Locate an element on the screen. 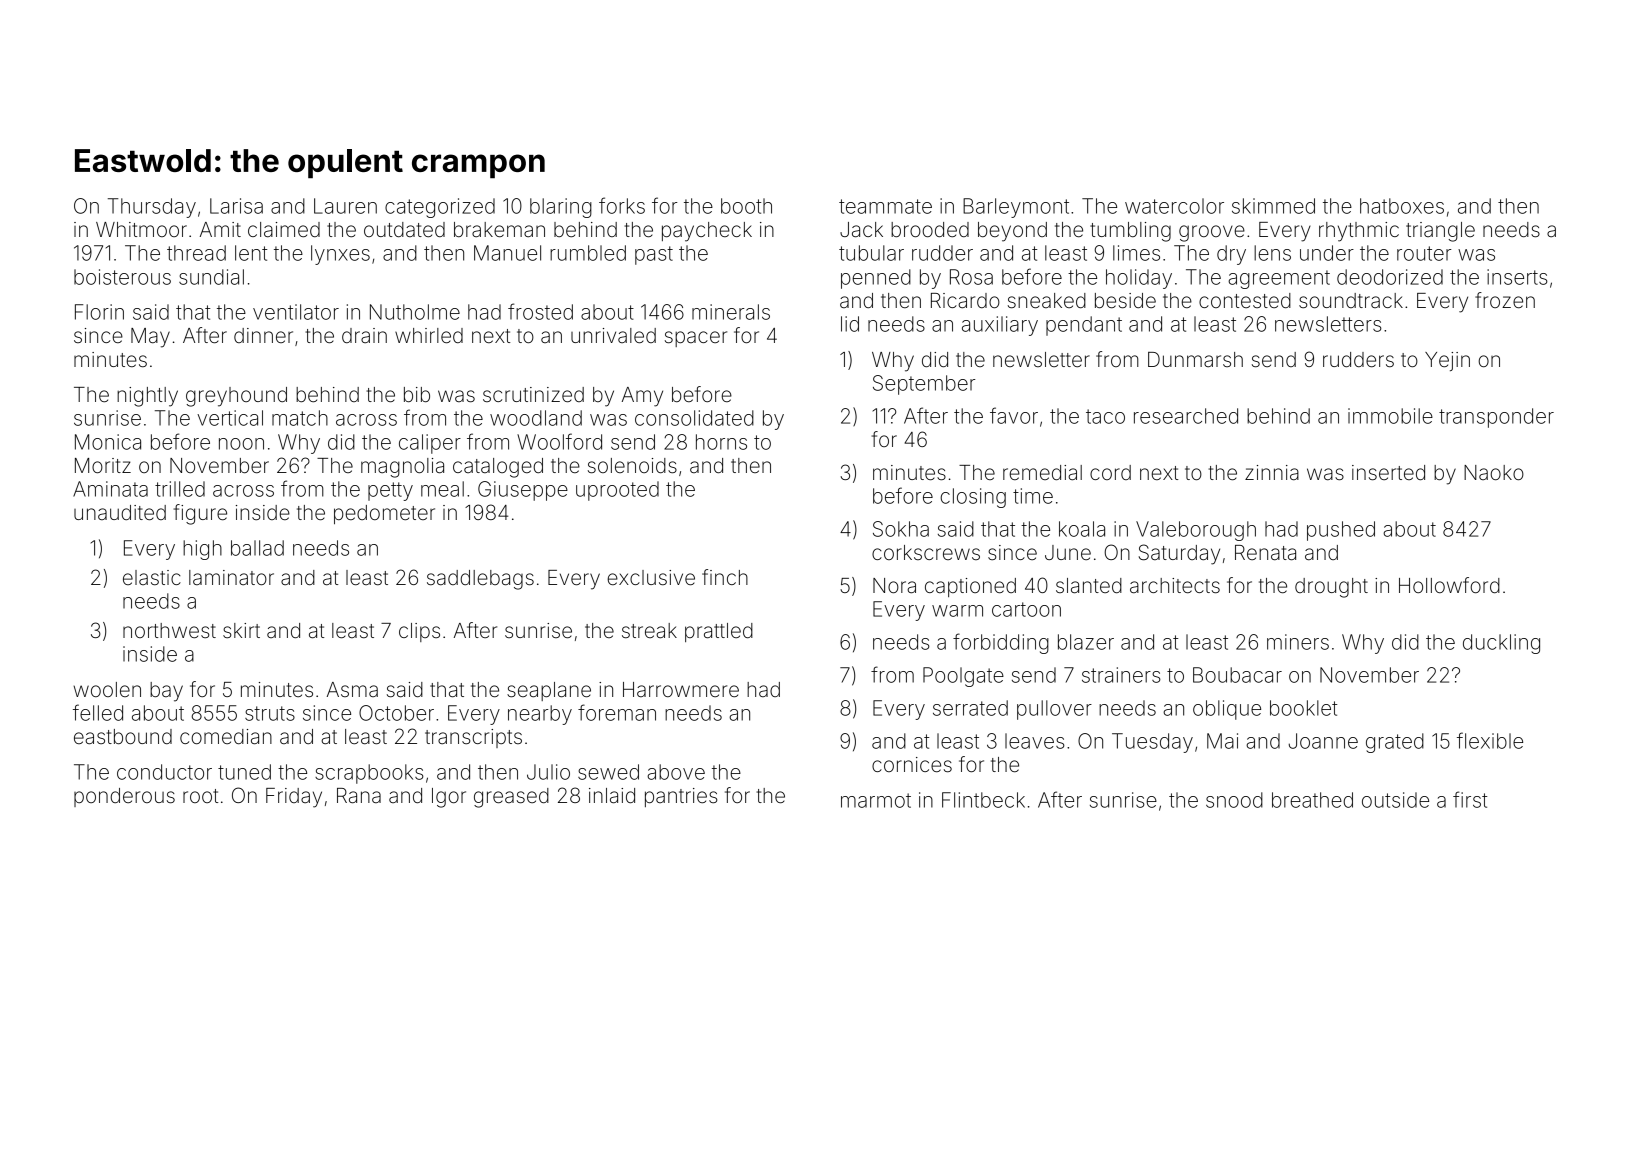  duckling is located at coordinates (1501, 644).
